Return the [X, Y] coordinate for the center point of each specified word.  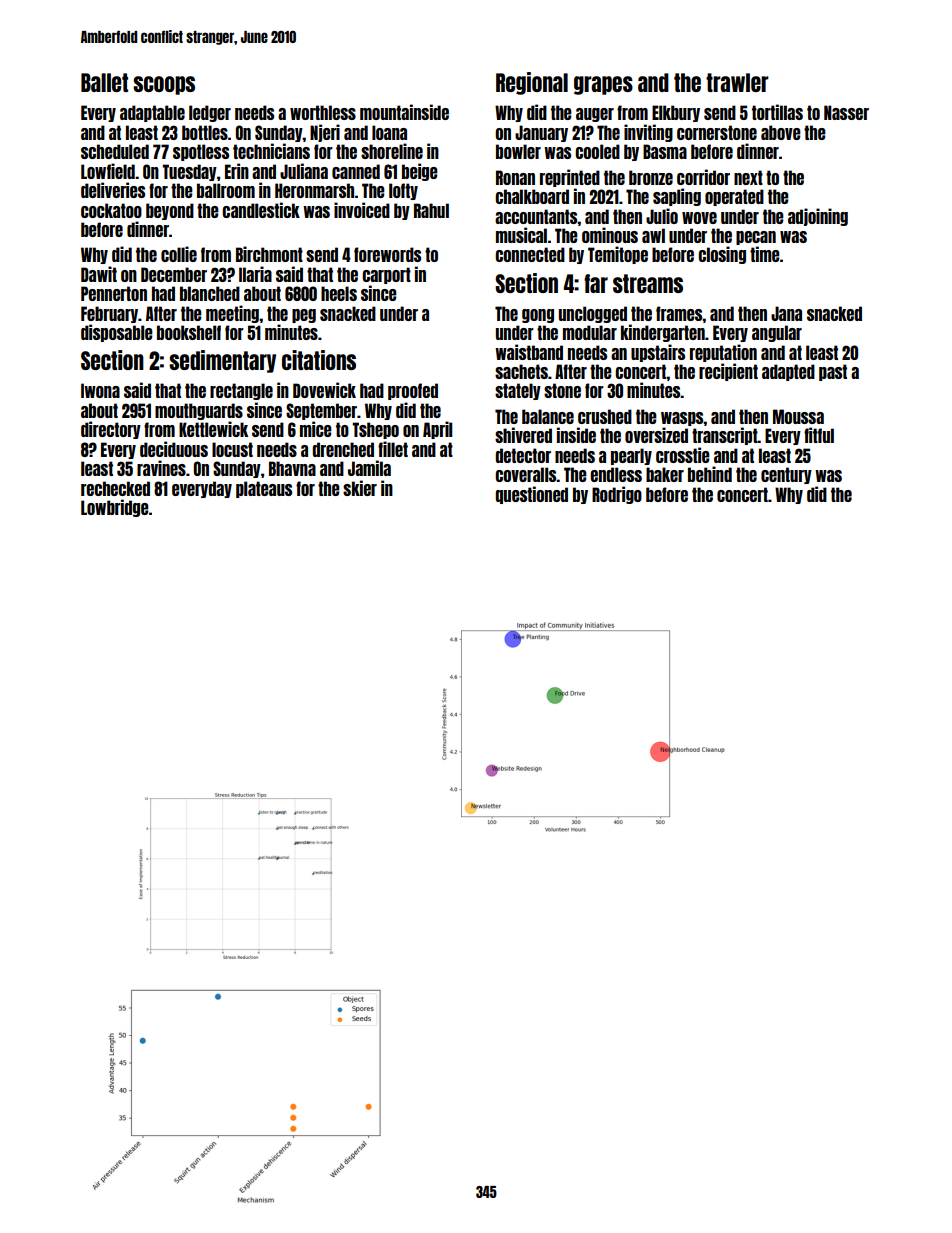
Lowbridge [115, 508]
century [786, 475]
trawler [737, 82]
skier [360, 488]
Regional [532, 83]
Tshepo [375, 430]
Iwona [100, 390]
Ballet [104, 82]
